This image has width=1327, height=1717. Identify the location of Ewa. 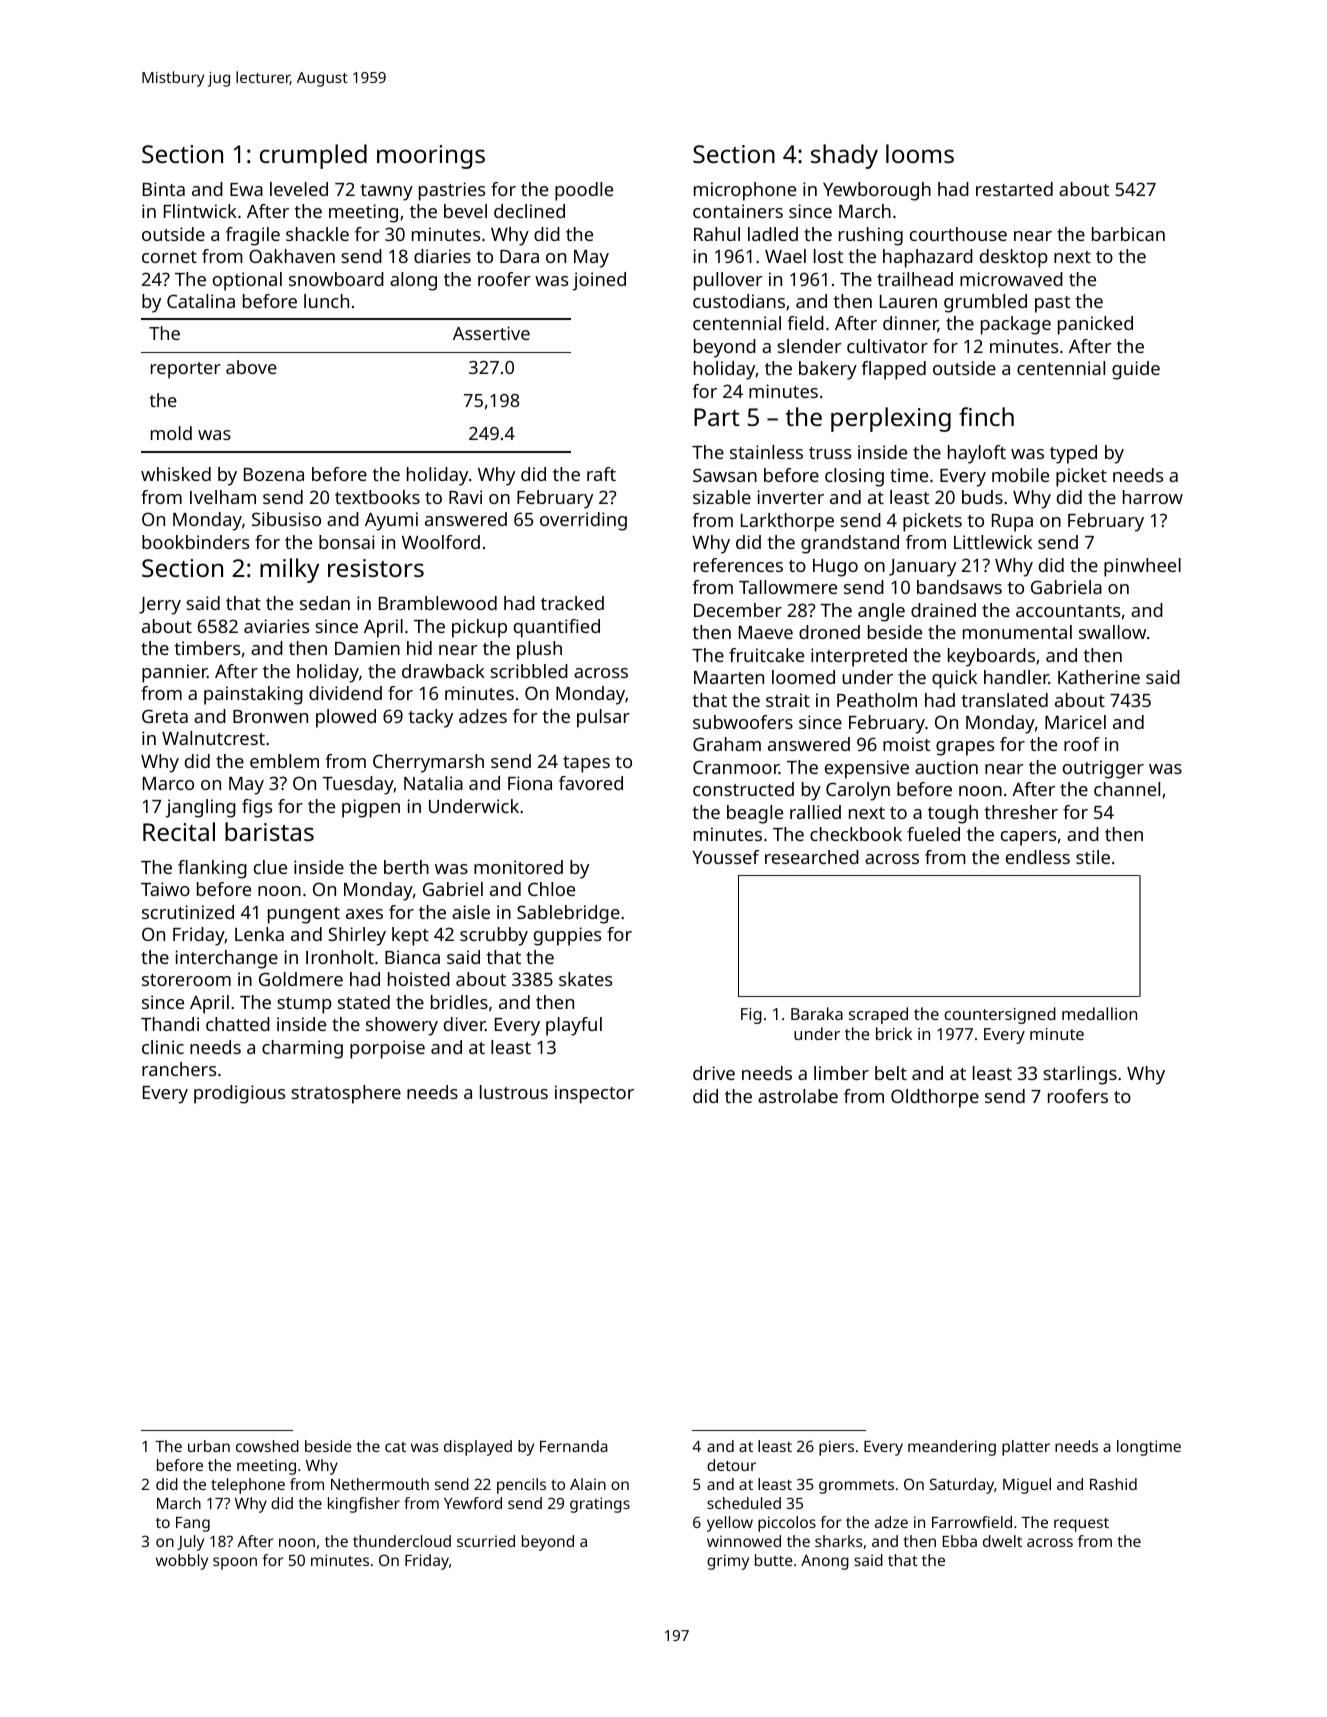
(246, 189).
